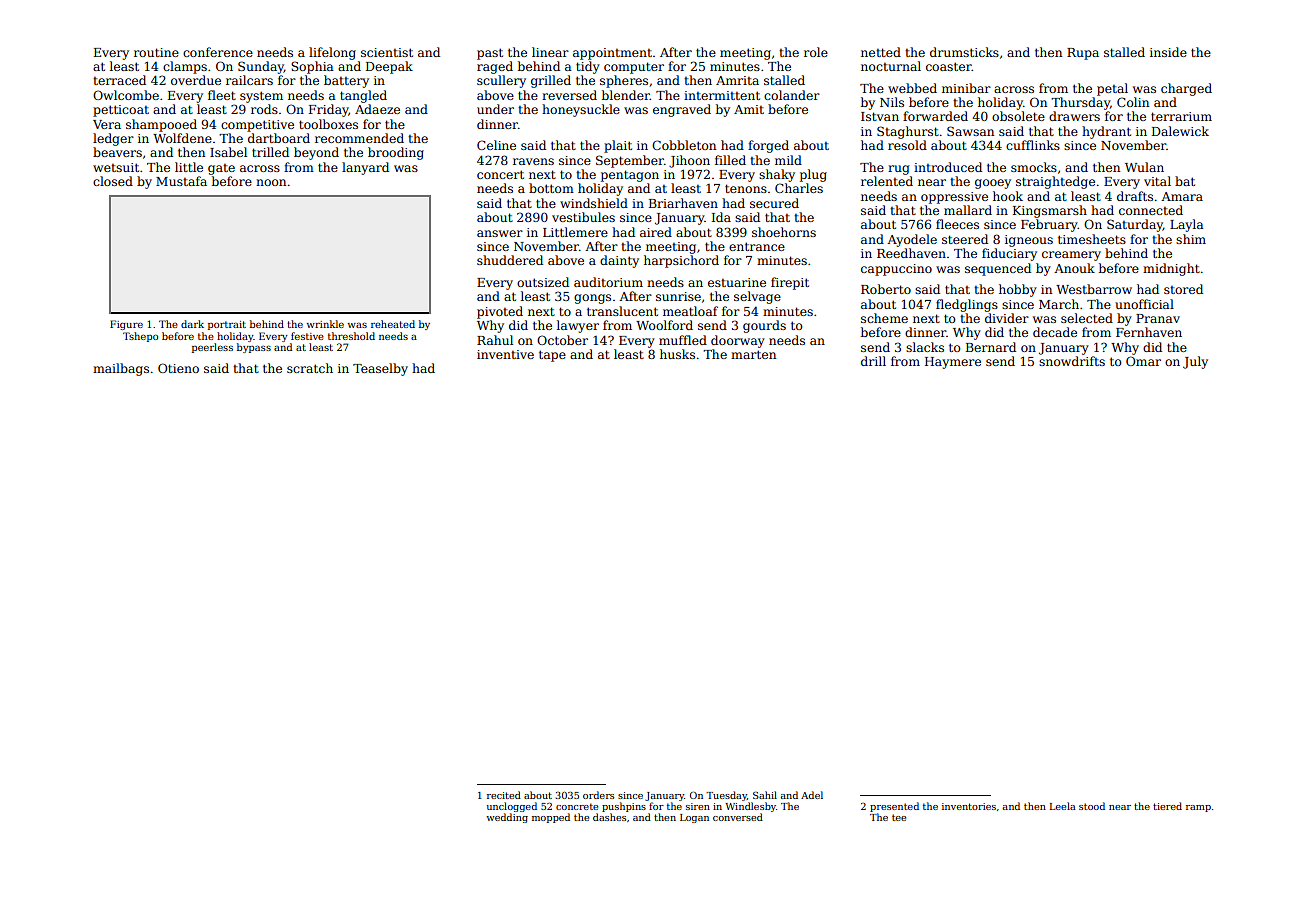 The width and height of the screenshot is (1308, 924). Describe the element at coordinates (812, 795) in the screenshot. I see `Adel` at that location.
